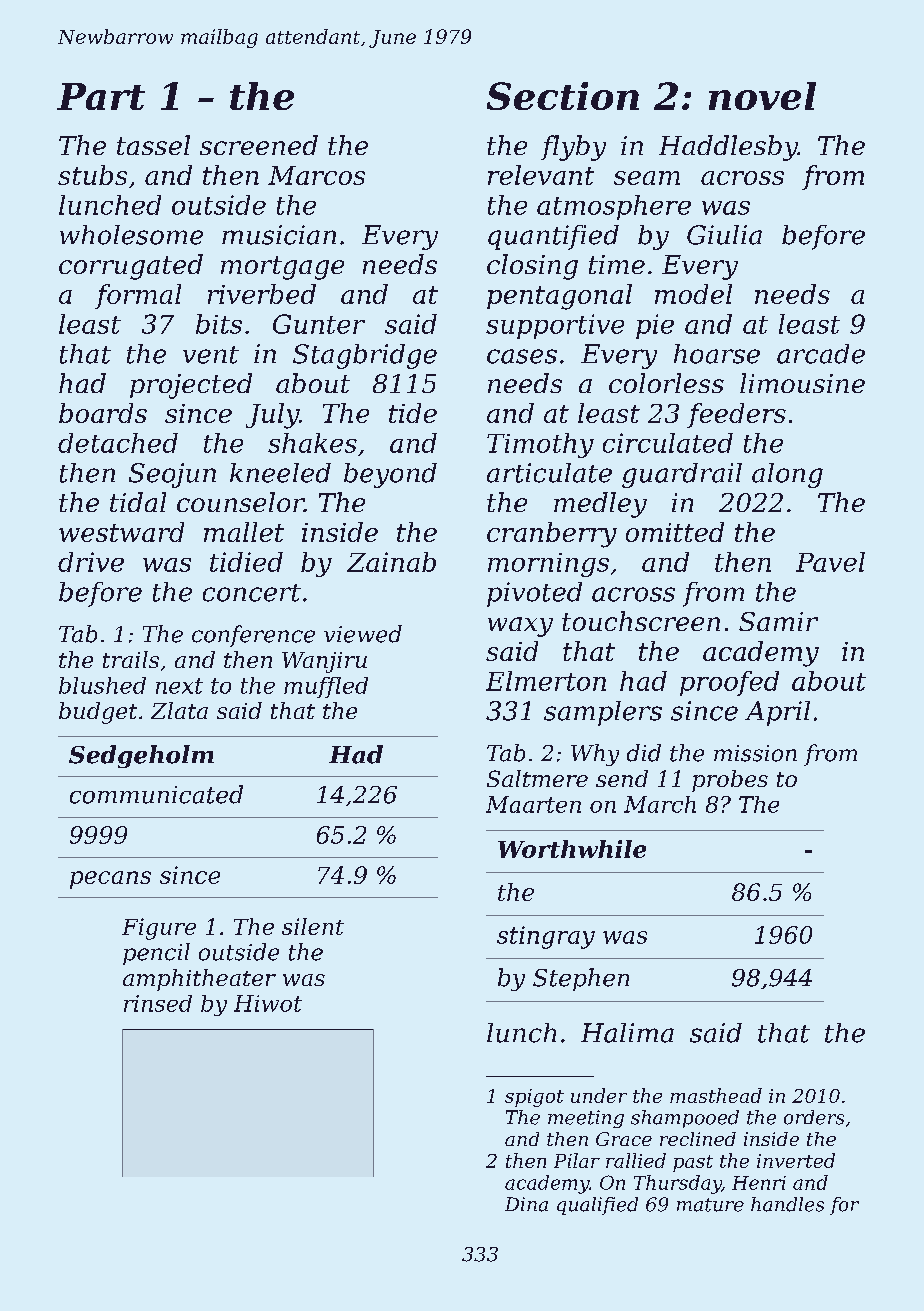 Image resolution: width=924 pixels, height=1311 pixels. What do you see at coordinates (546, 937) in the screenshot?
I see `stingray` at bounding box center [546, 937].
